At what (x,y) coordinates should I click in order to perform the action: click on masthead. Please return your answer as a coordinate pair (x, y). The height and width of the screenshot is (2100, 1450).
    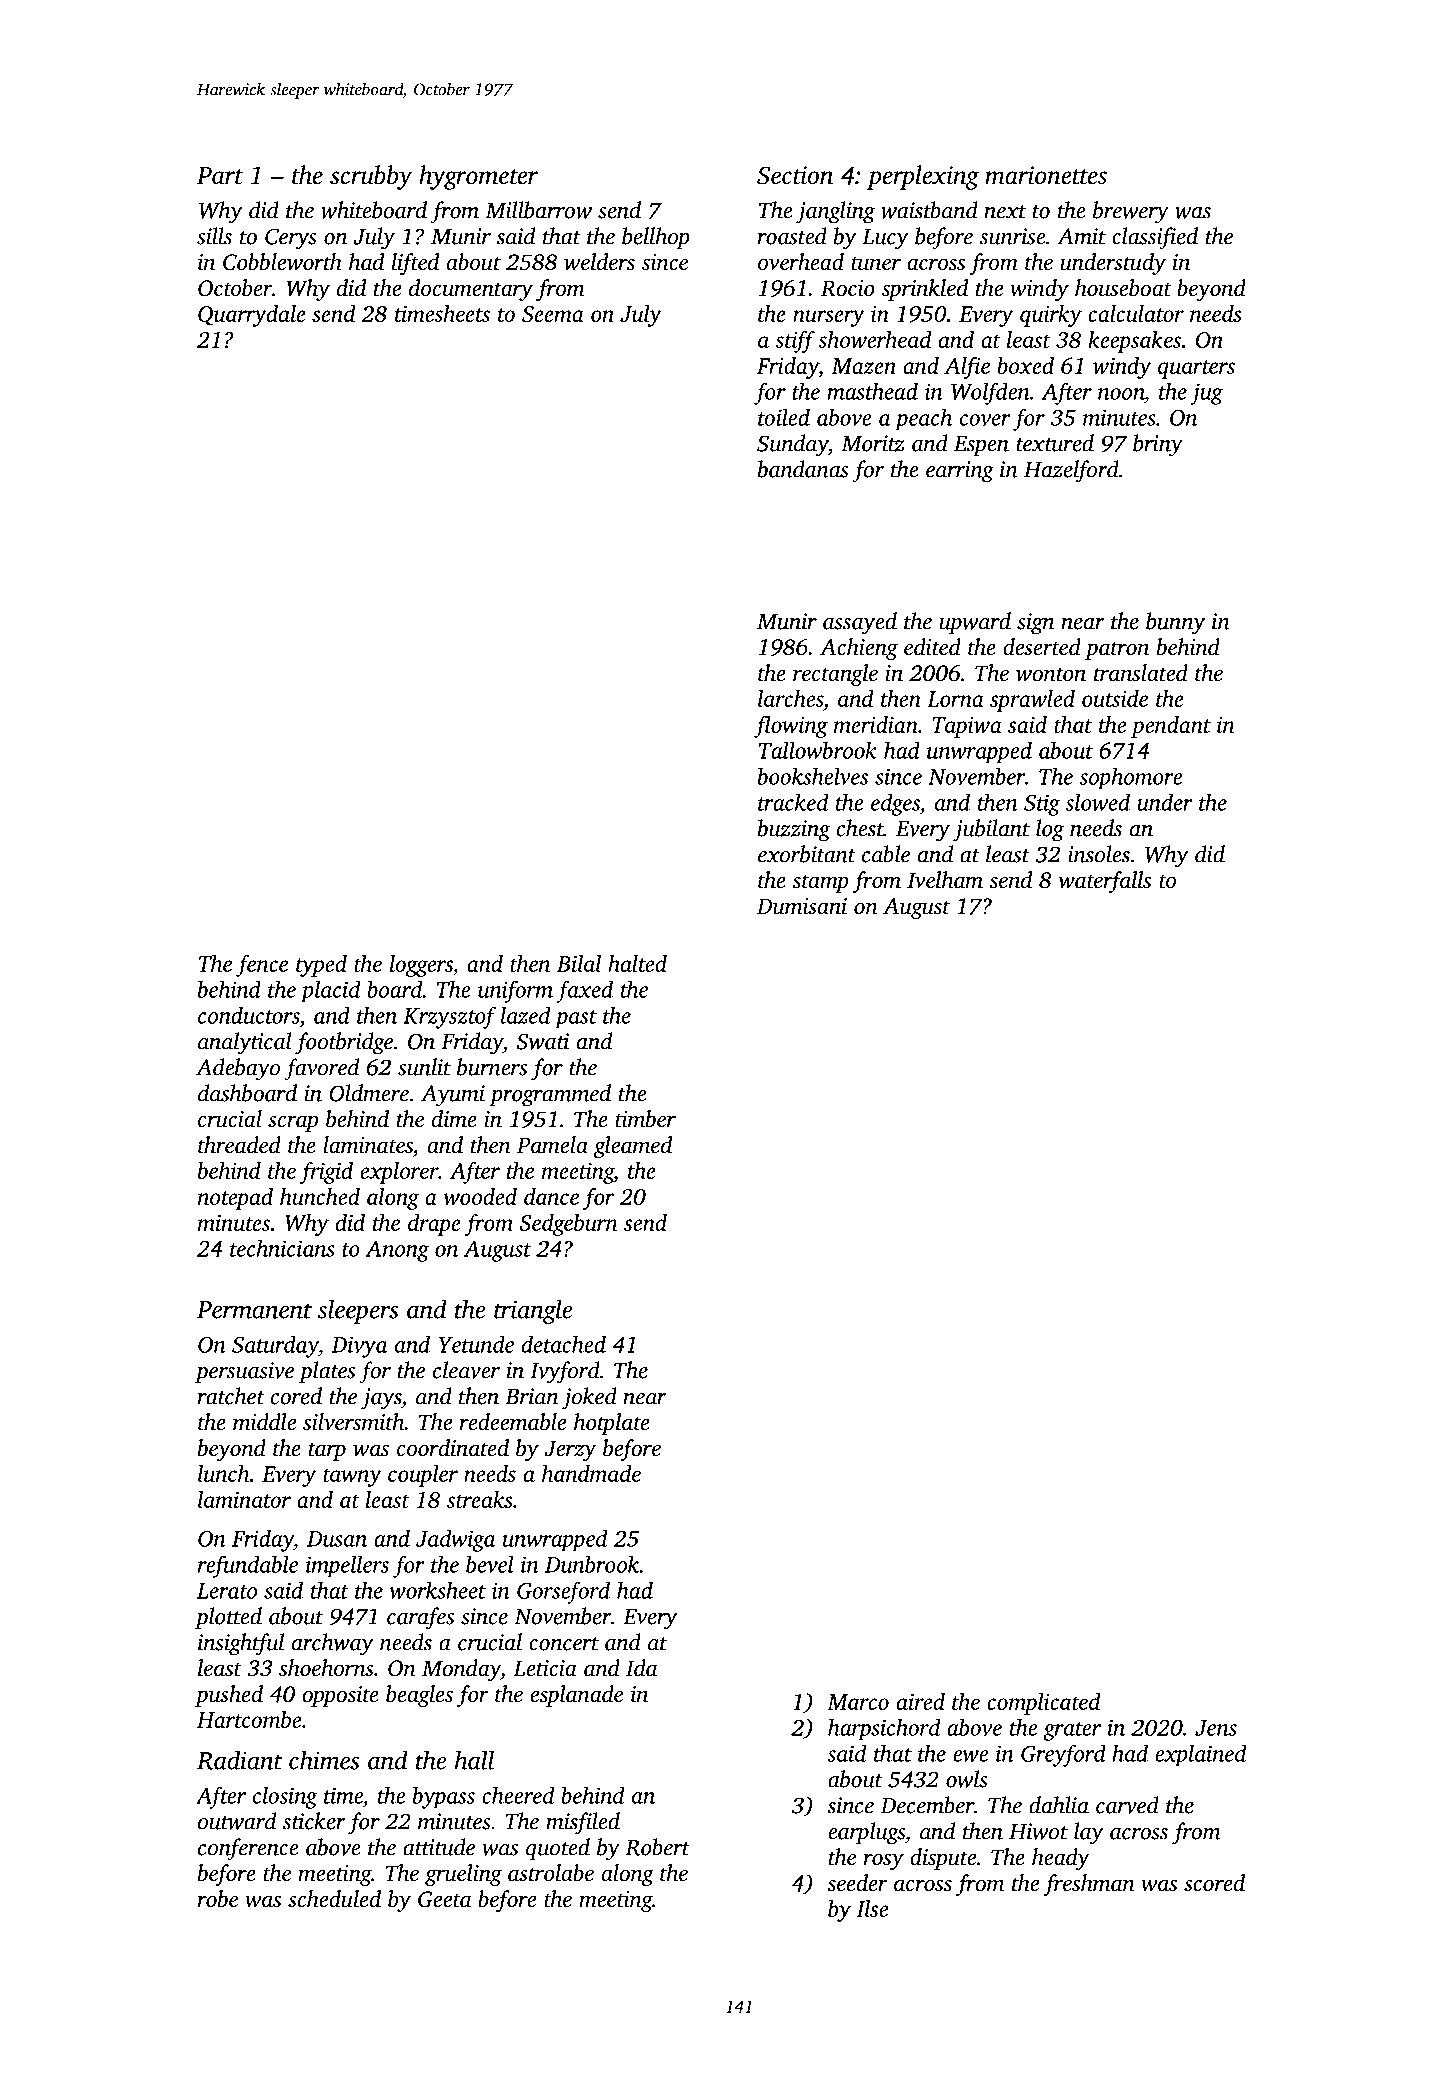
    Looking at the image, I should click on (872, 391).
